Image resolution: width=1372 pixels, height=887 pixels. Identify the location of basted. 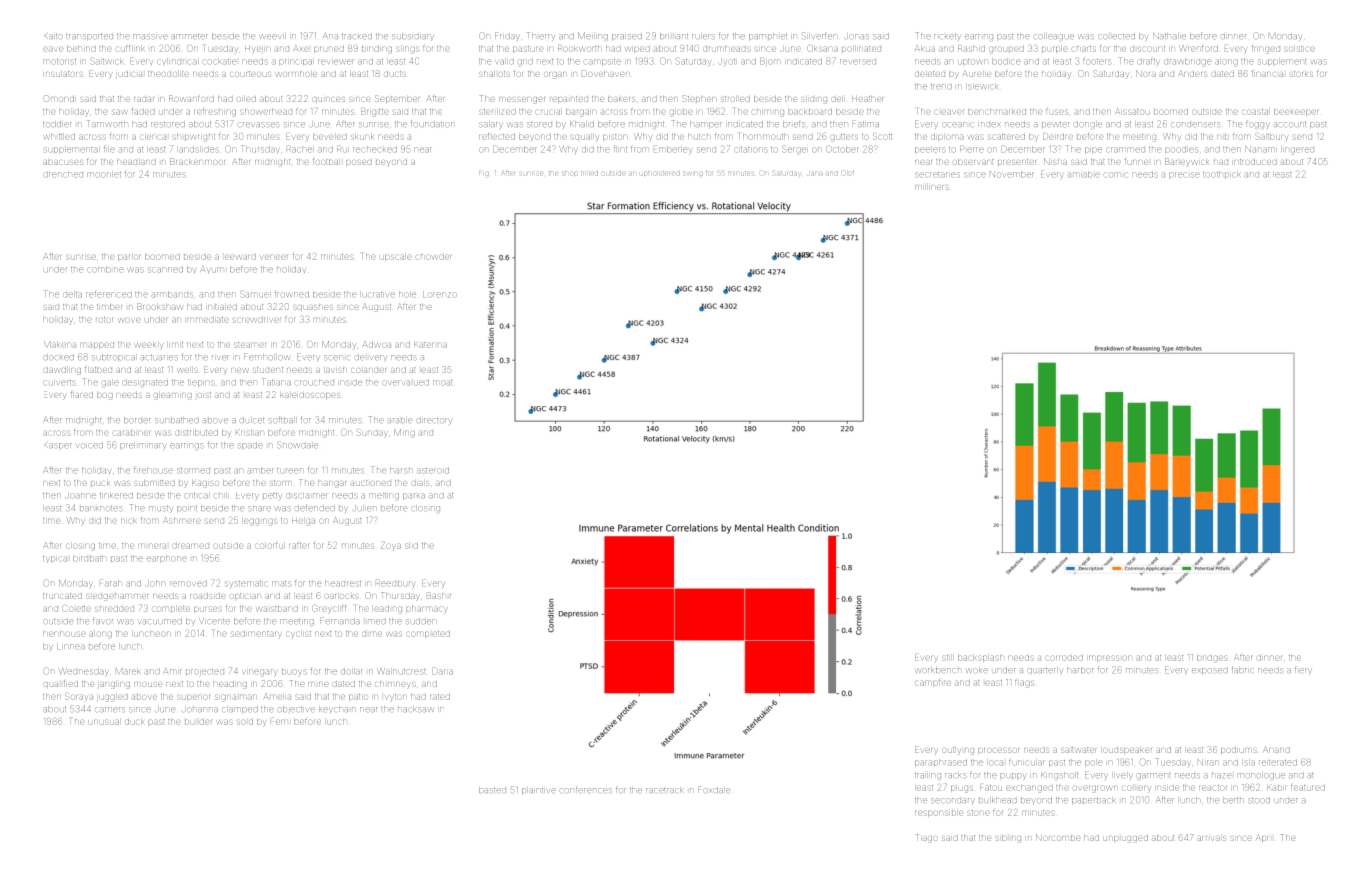
(492, 790).
